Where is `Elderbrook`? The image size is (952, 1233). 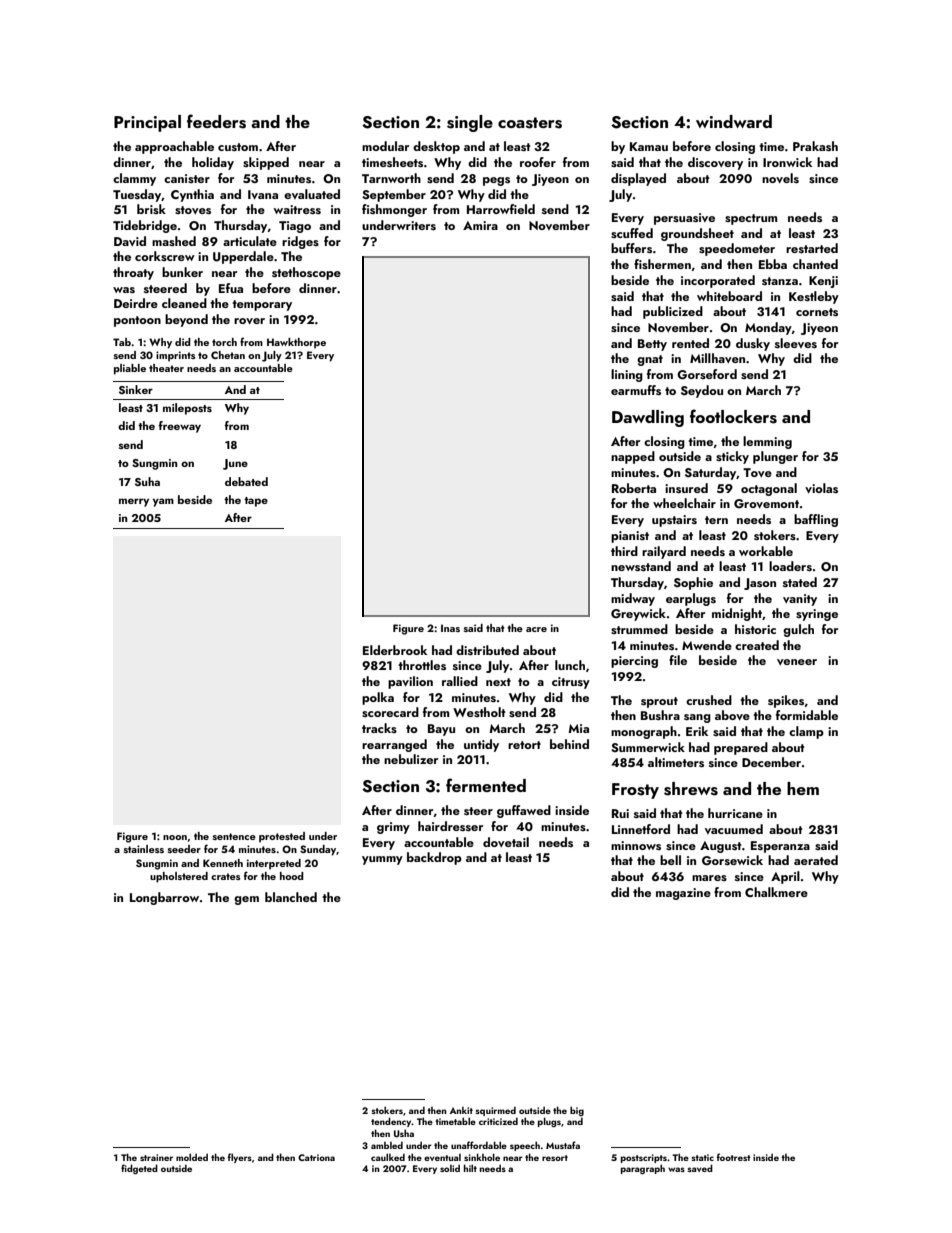 Elderbrook is located at coordinates (395, 650).
